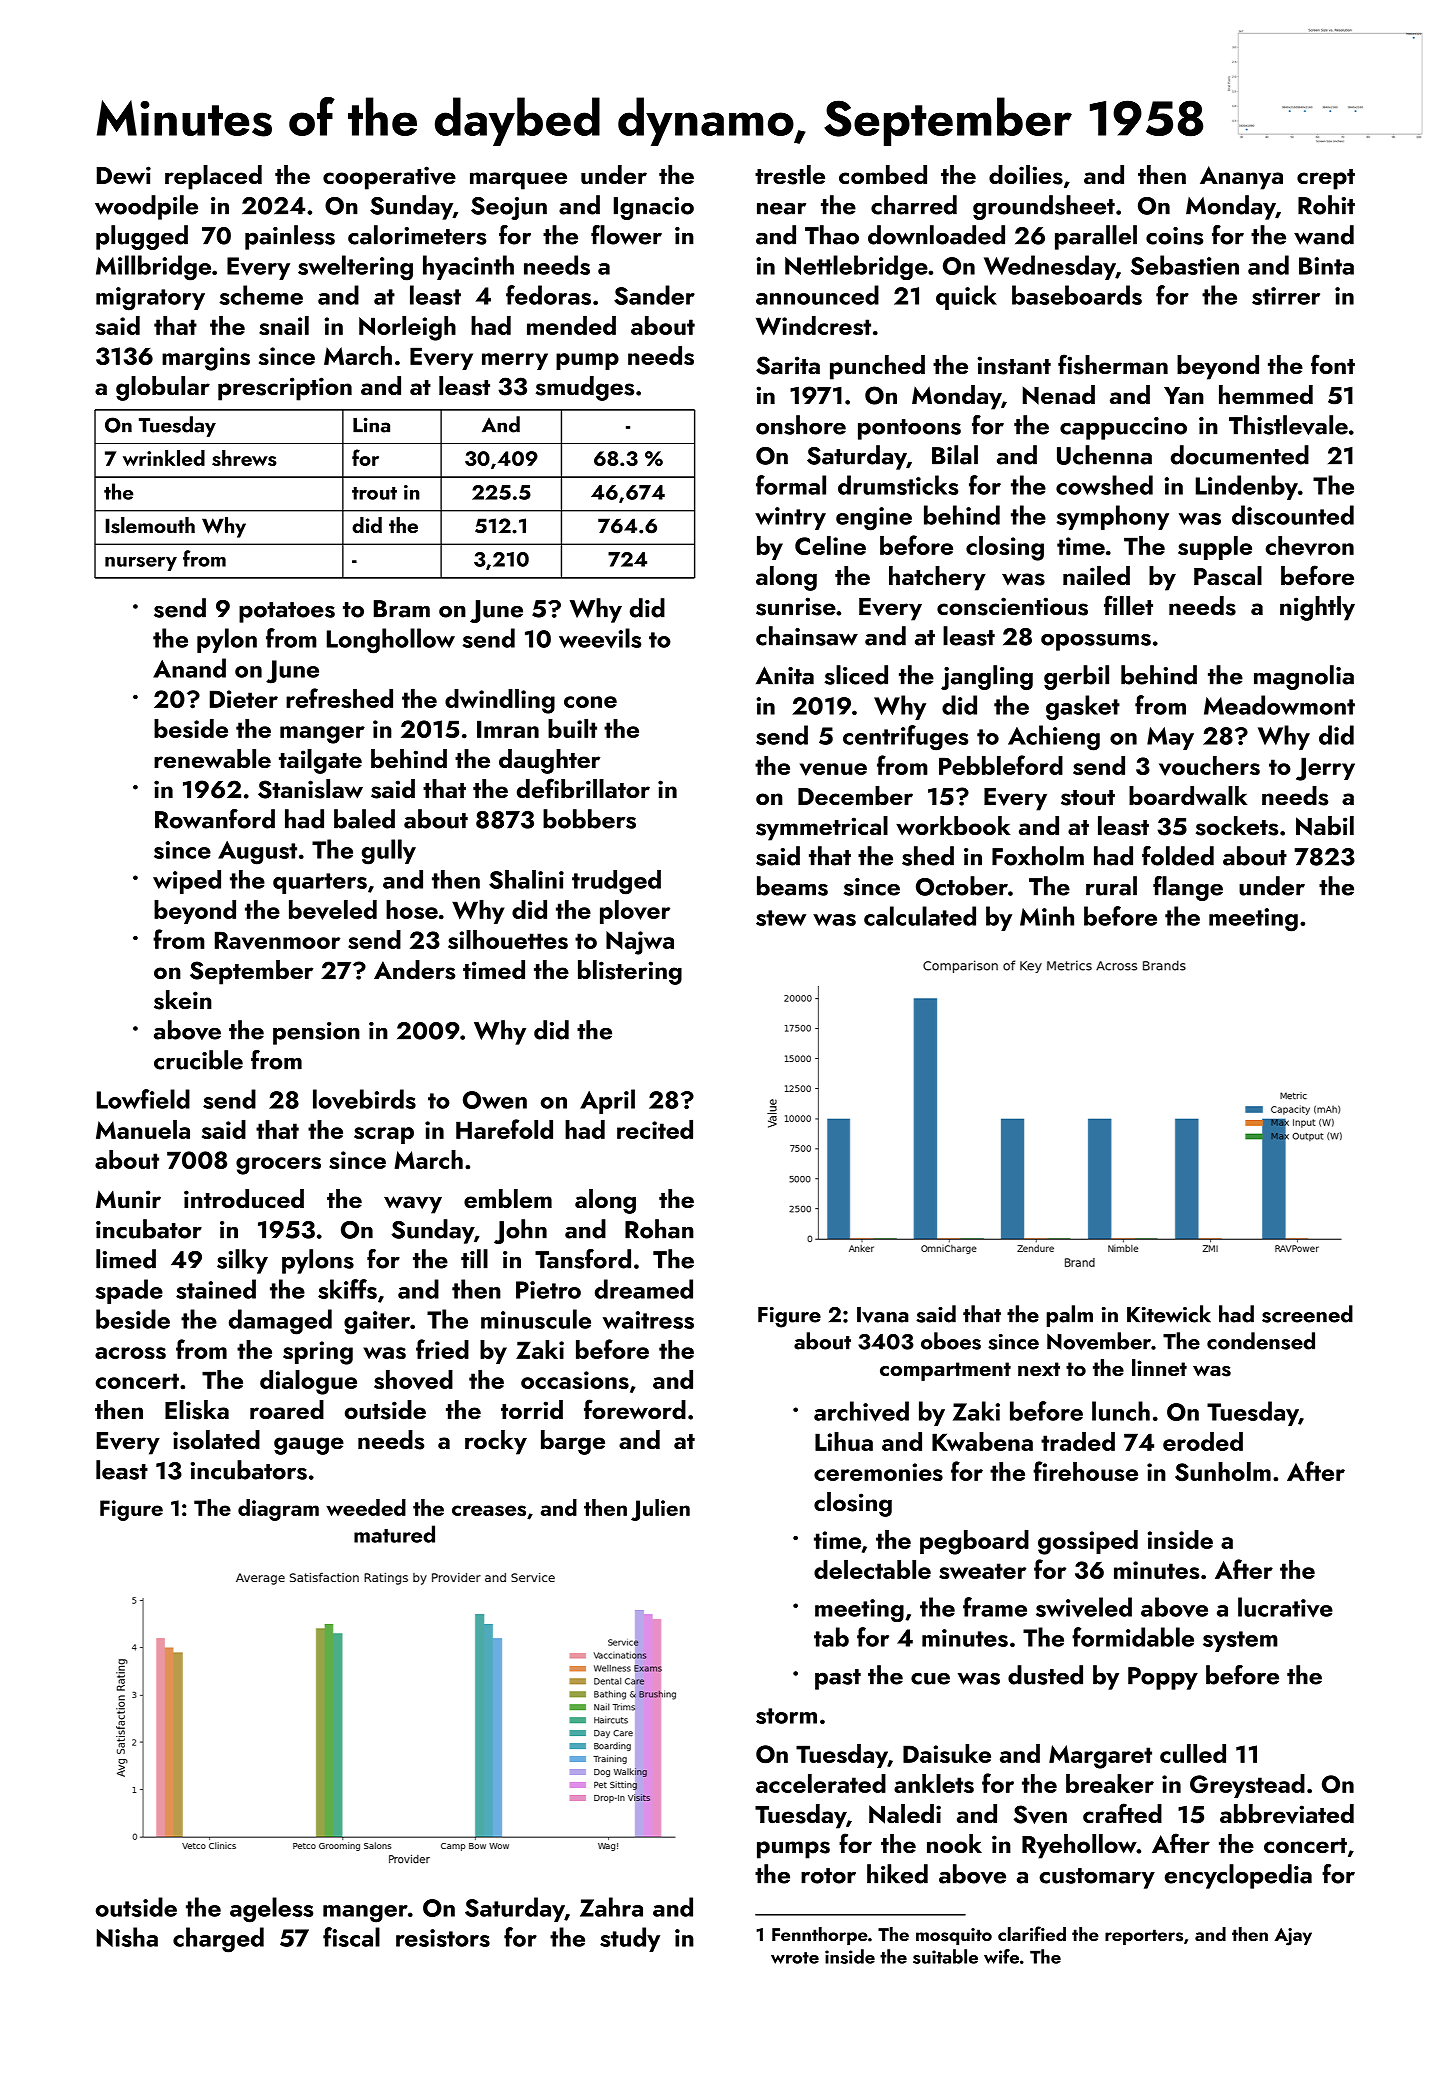 The image size is (1450, 2100). What do you see at coordinates (127, 1937) in the image?
I see `Nisha` at bounding box center [127, 1937].
